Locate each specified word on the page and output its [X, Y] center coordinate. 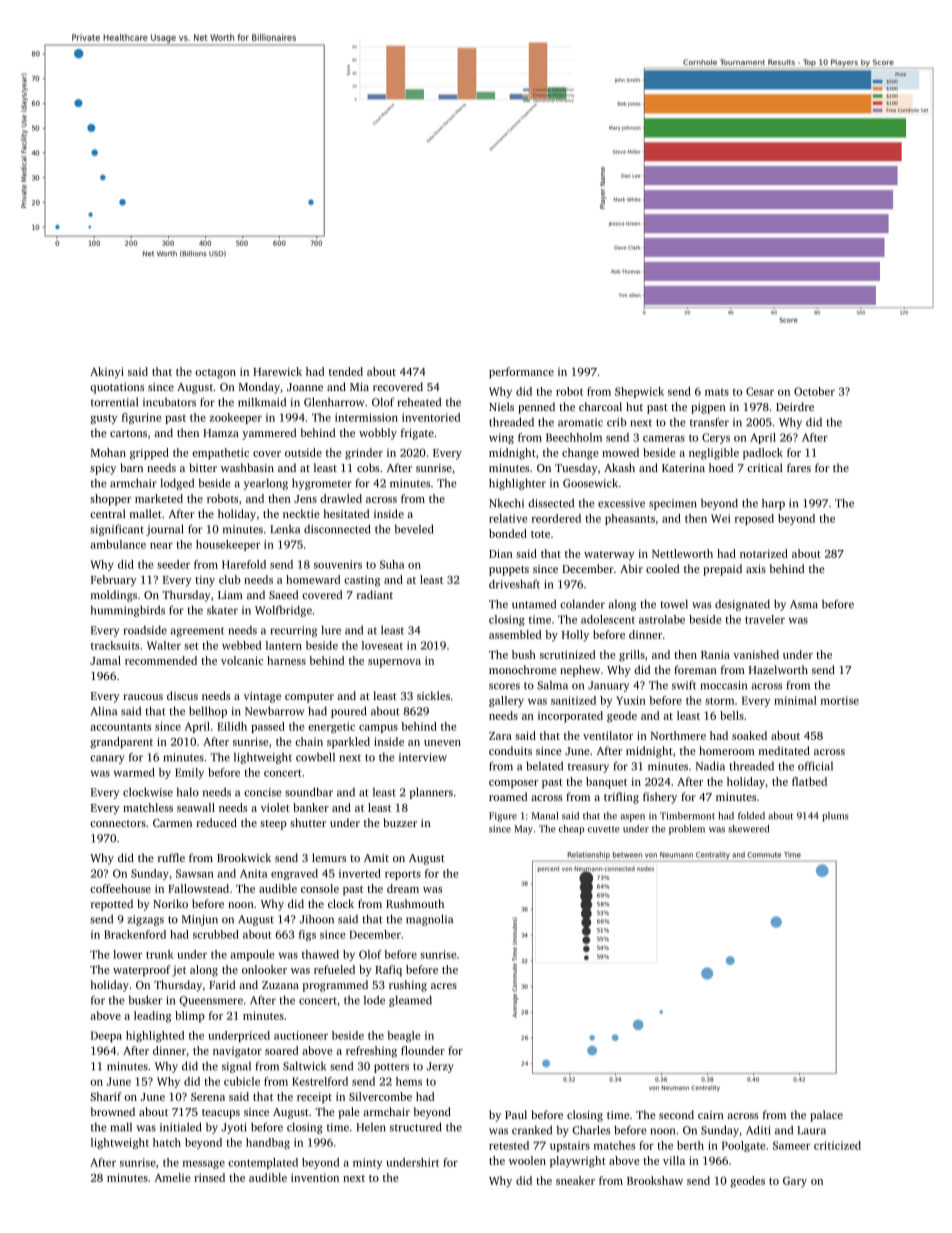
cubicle [242, 1081]
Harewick [277, 371]
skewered [748, 829]
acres [444, 986]
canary [107, 759]
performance [521, 373]
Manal [545, 816]
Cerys [716, 438]
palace [826, 1116]
